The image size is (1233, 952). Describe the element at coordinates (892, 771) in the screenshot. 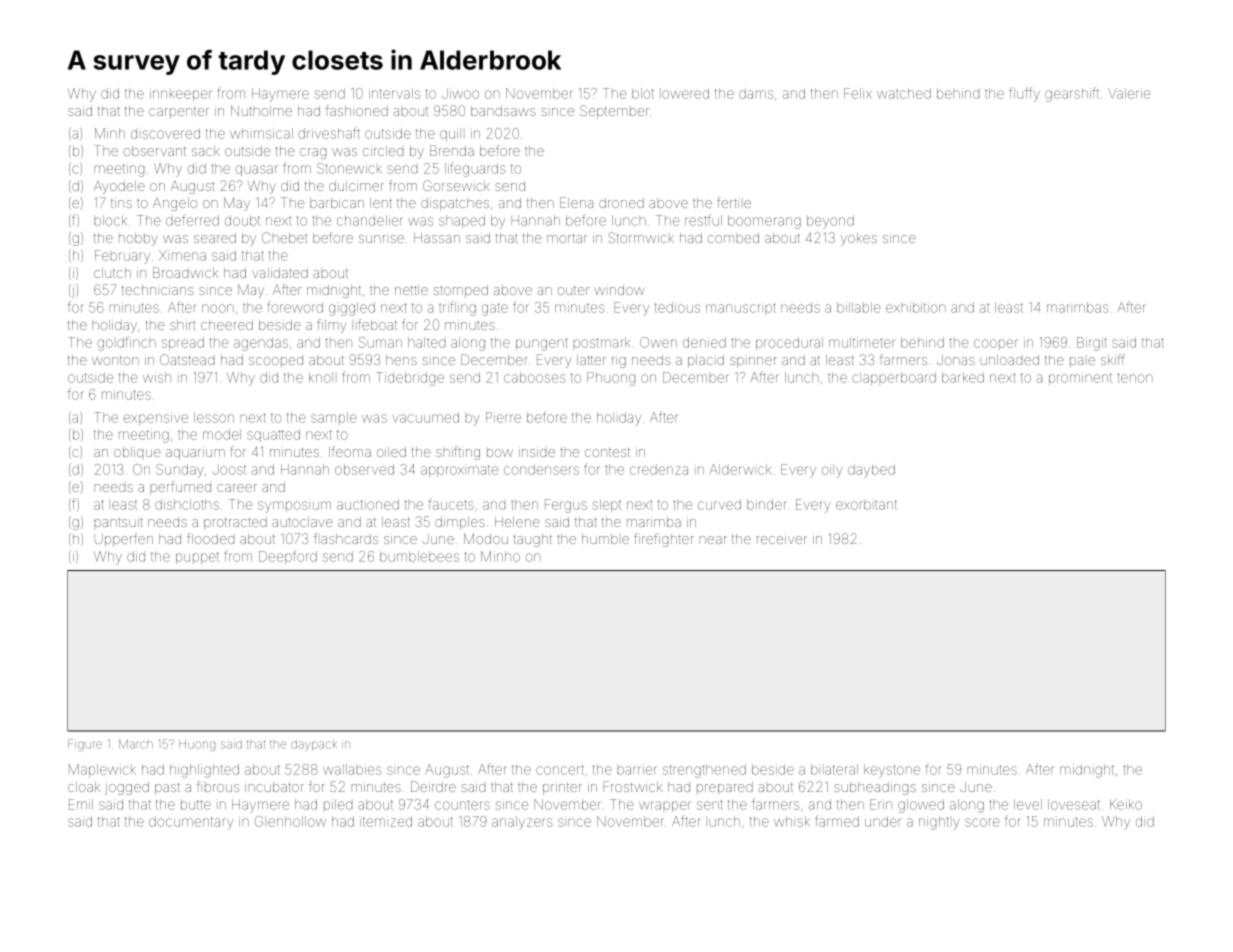

I see `keystone` at that location.
